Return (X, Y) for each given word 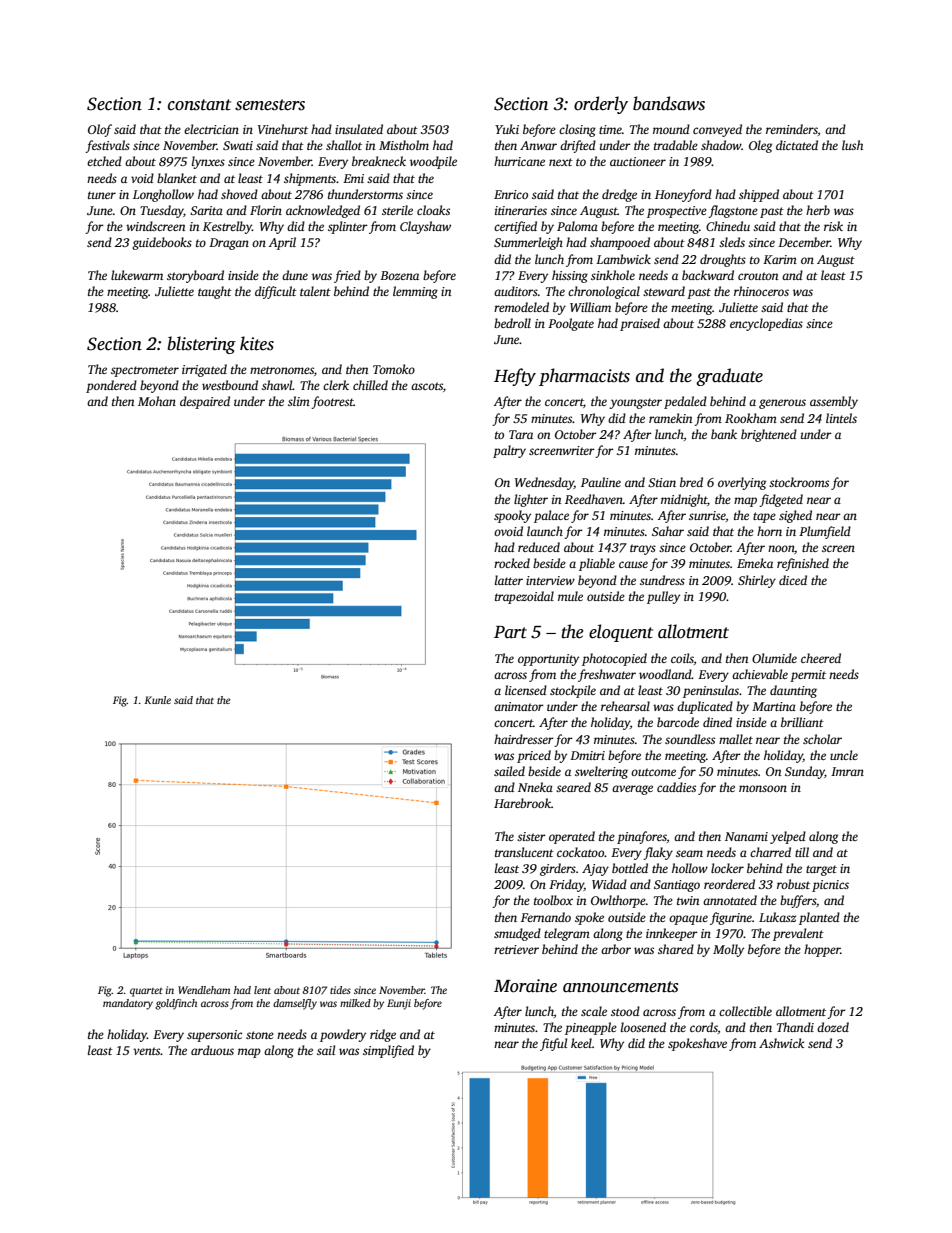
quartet (146, 992)
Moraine (525, 986)
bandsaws (669, 103)
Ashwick (781, 1043)
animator (519, 706)
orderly (601, 105)
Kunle (157, 700)
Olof (100, 130)
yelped (788, 837)
